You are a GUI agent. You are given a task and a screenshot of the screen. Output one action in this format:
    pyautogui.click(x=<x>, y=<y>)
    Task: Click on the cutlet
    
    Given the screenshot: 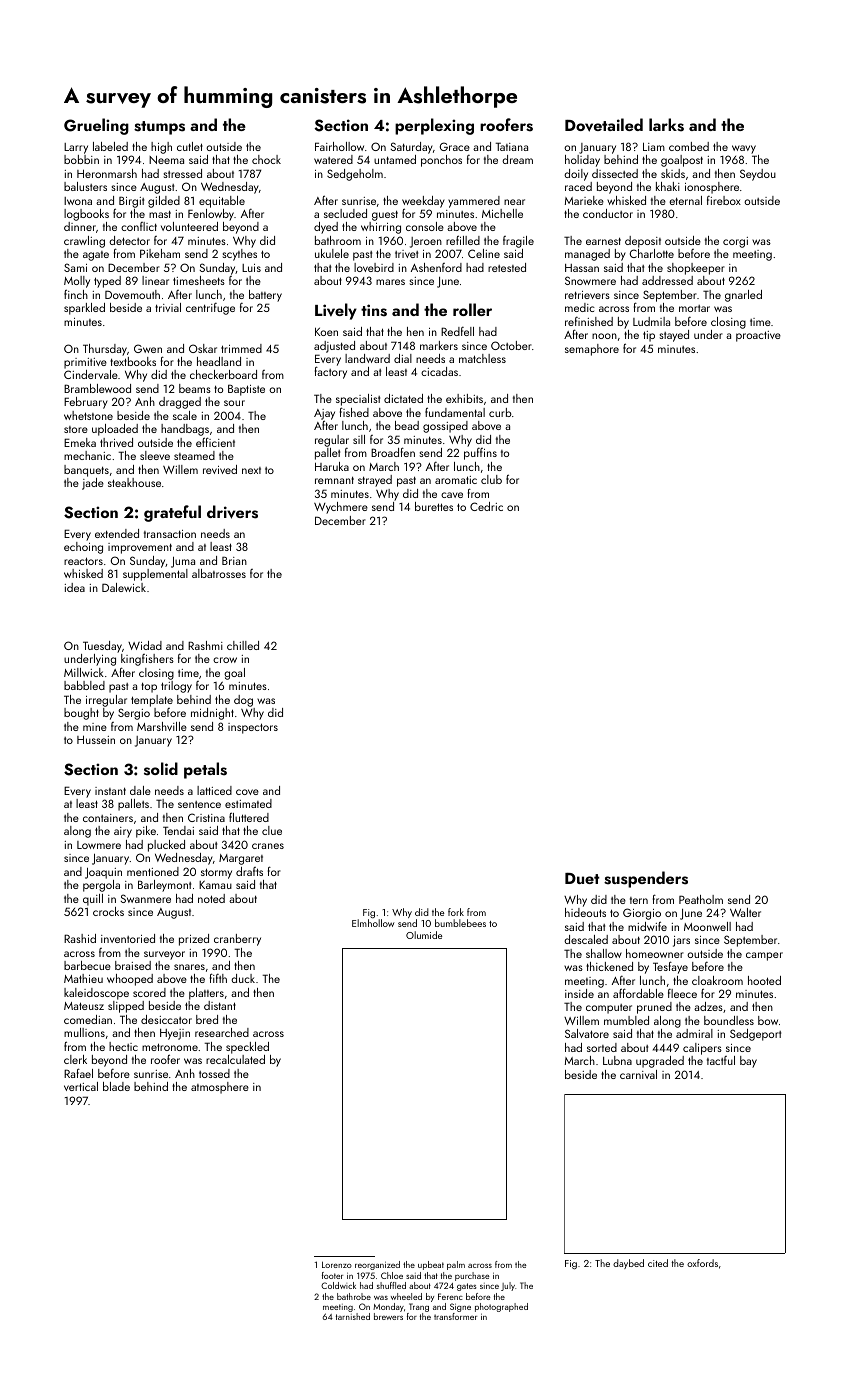 What is the action you would take?
    pyautogui.click(x=190, y=146)
